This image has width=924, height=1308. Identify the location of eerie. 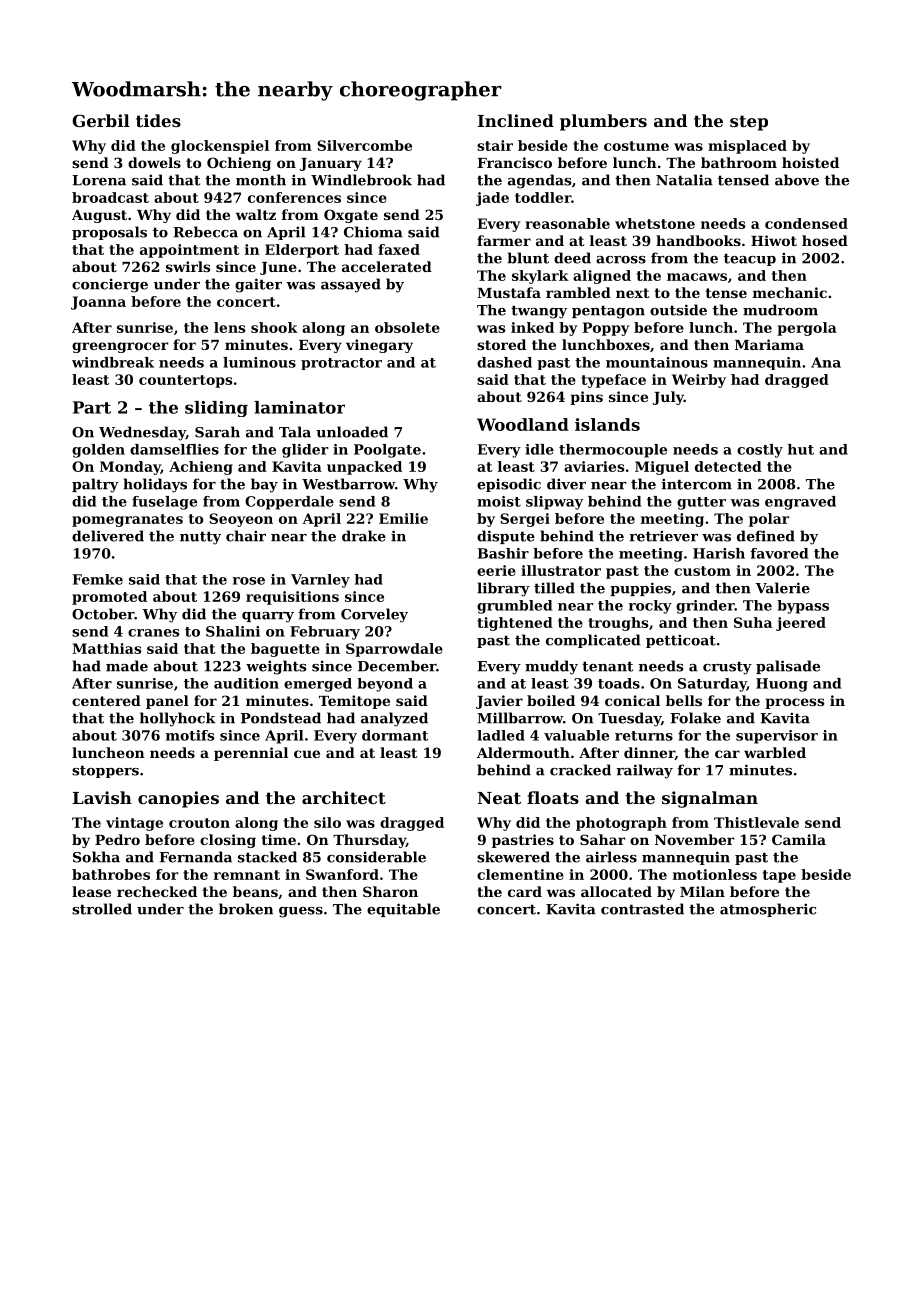
(496, 570).
